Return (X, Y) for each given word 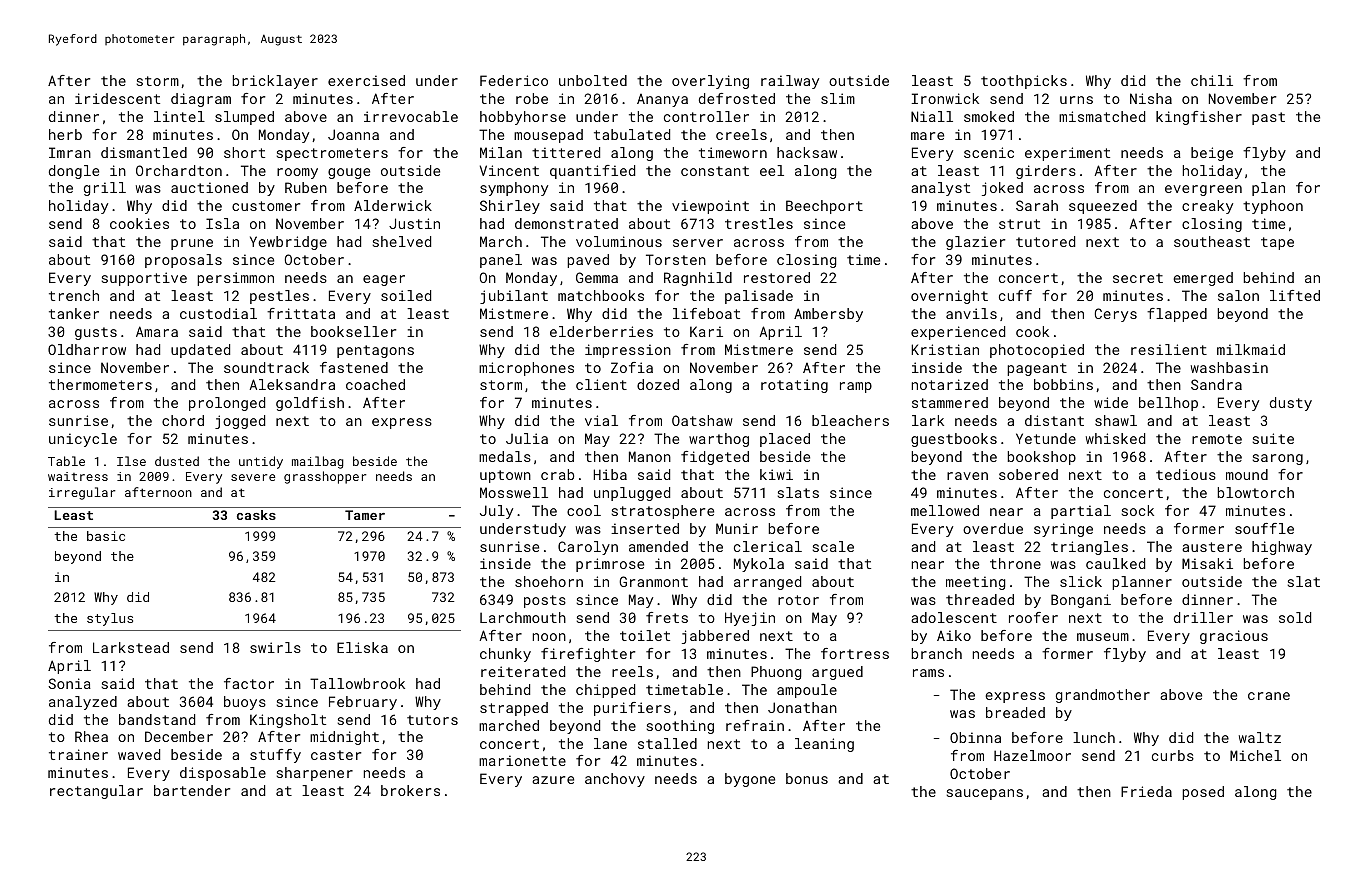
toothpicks (1024, 82)
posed (1203, 793)
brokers (410, 790)
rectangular (96, 792)
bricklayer (275, 82)
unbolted (593, 80)
